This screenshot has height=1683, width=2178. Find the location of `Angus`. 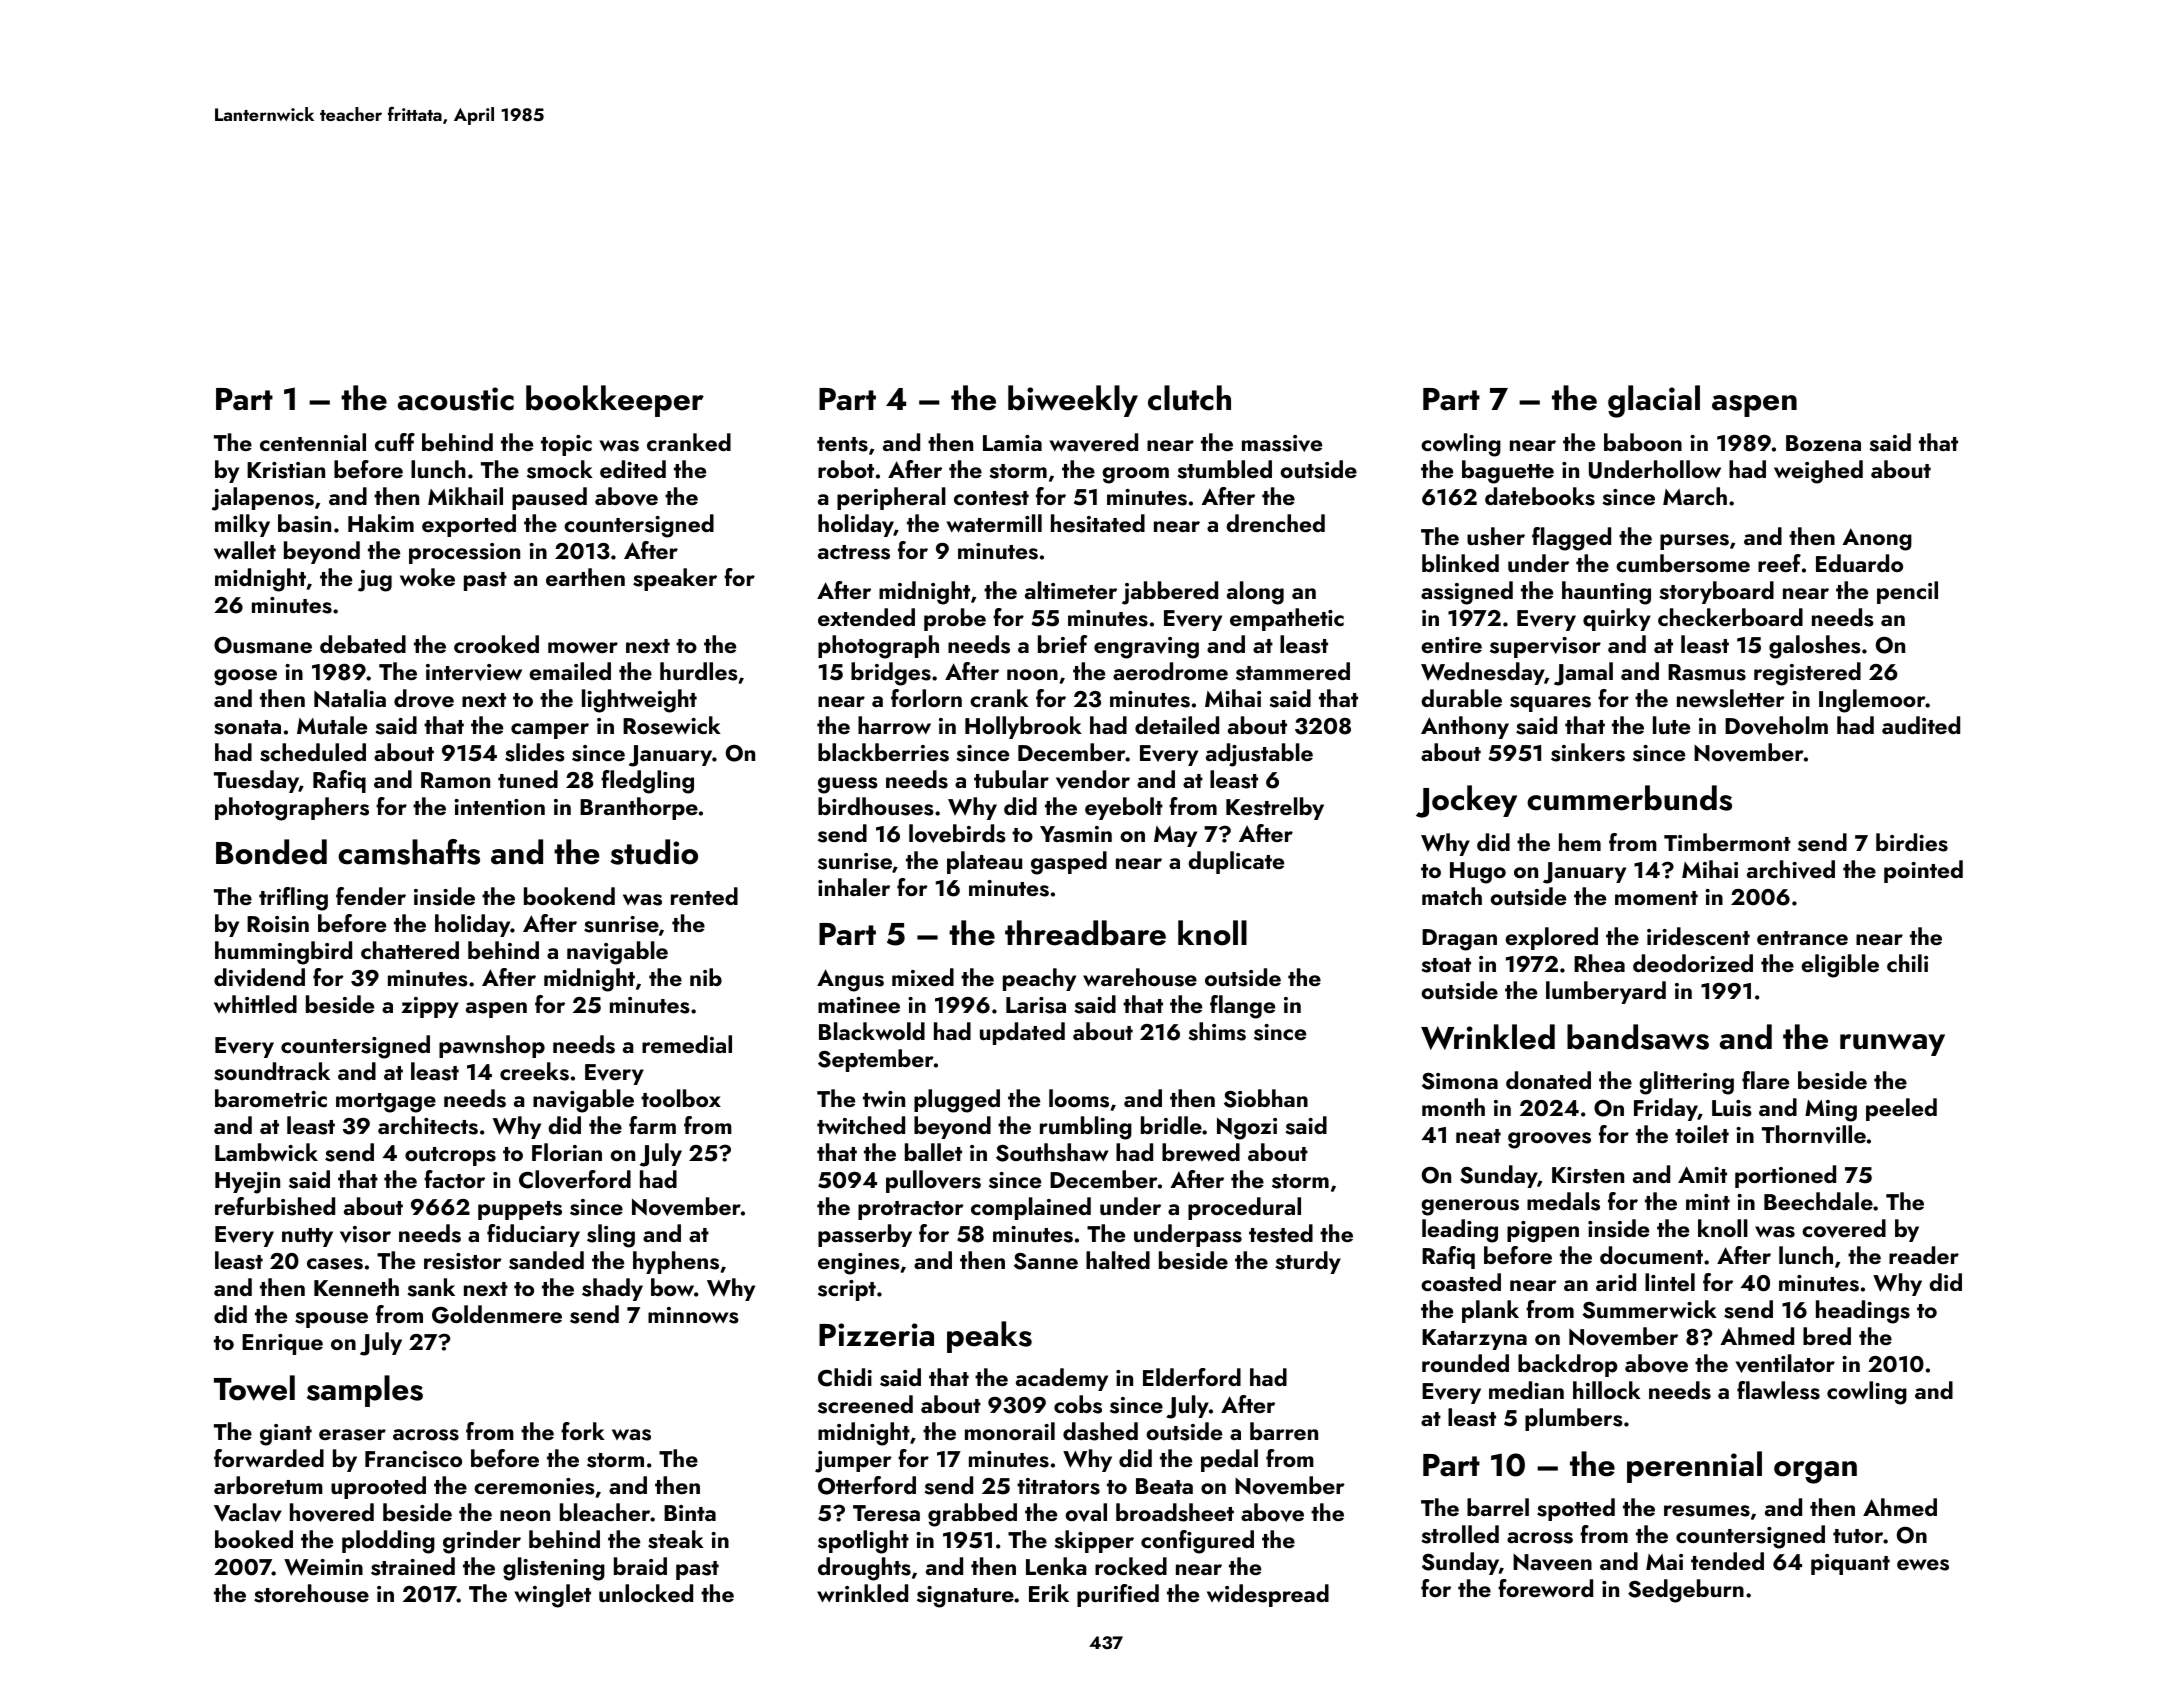

Angus is located at coordinates (850, 980).
